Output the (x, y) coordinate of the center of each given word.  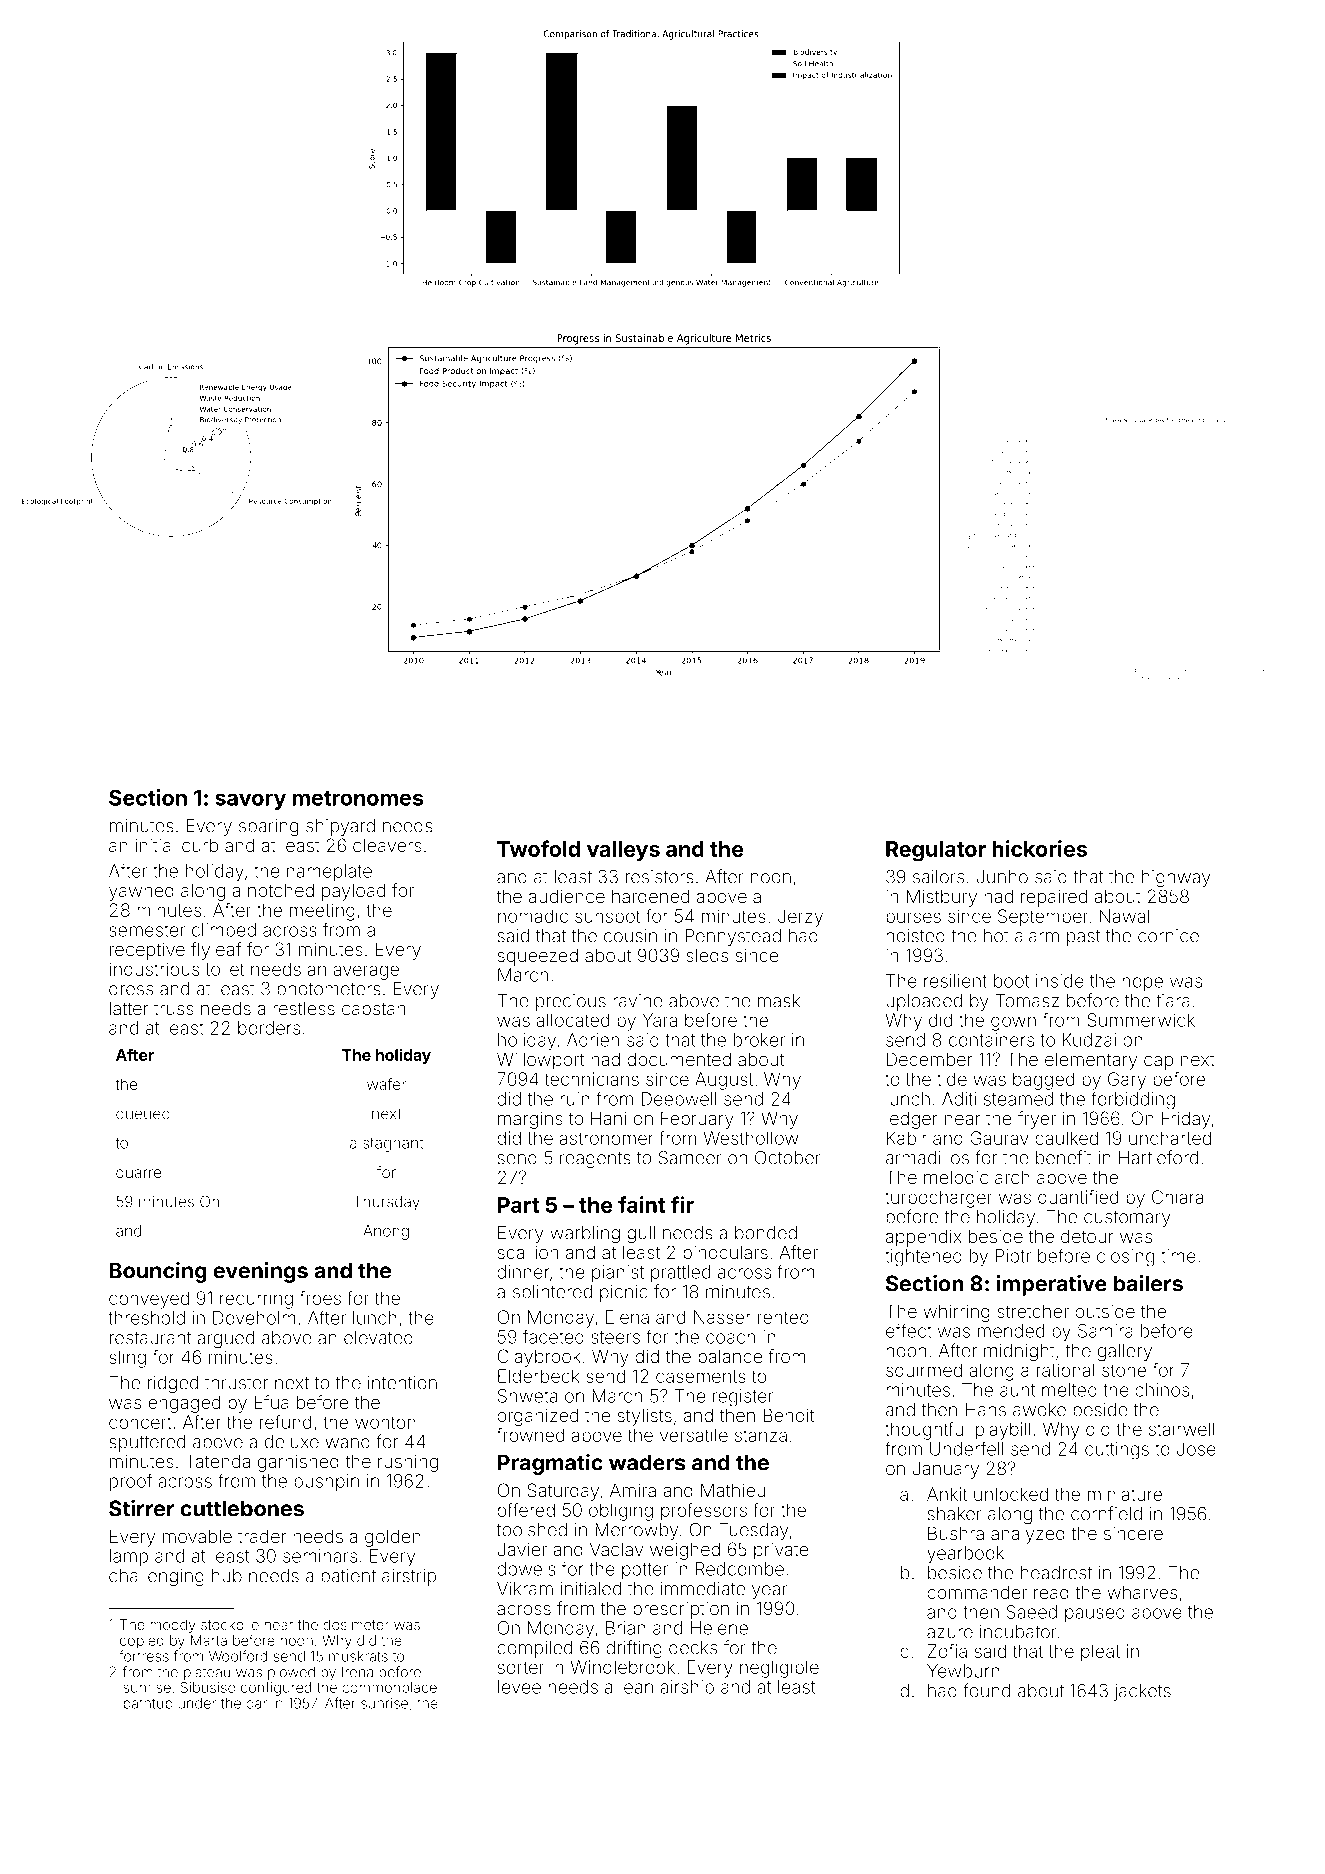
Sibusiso (207, 1687)
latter (129, 1008)
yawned (141, 892)
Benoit (788, 1415)
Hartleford (1158, 1157)
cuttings (1117, 1451)
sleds (707, 955)
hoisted (915, 936)
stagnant (393, 1145)
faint (642, 1204)
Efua (271, 1402)
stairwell (1181, 1429)
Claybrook (539, 1358)
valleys (623, 851)
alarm (1037, 936)
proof (131, 1482)
